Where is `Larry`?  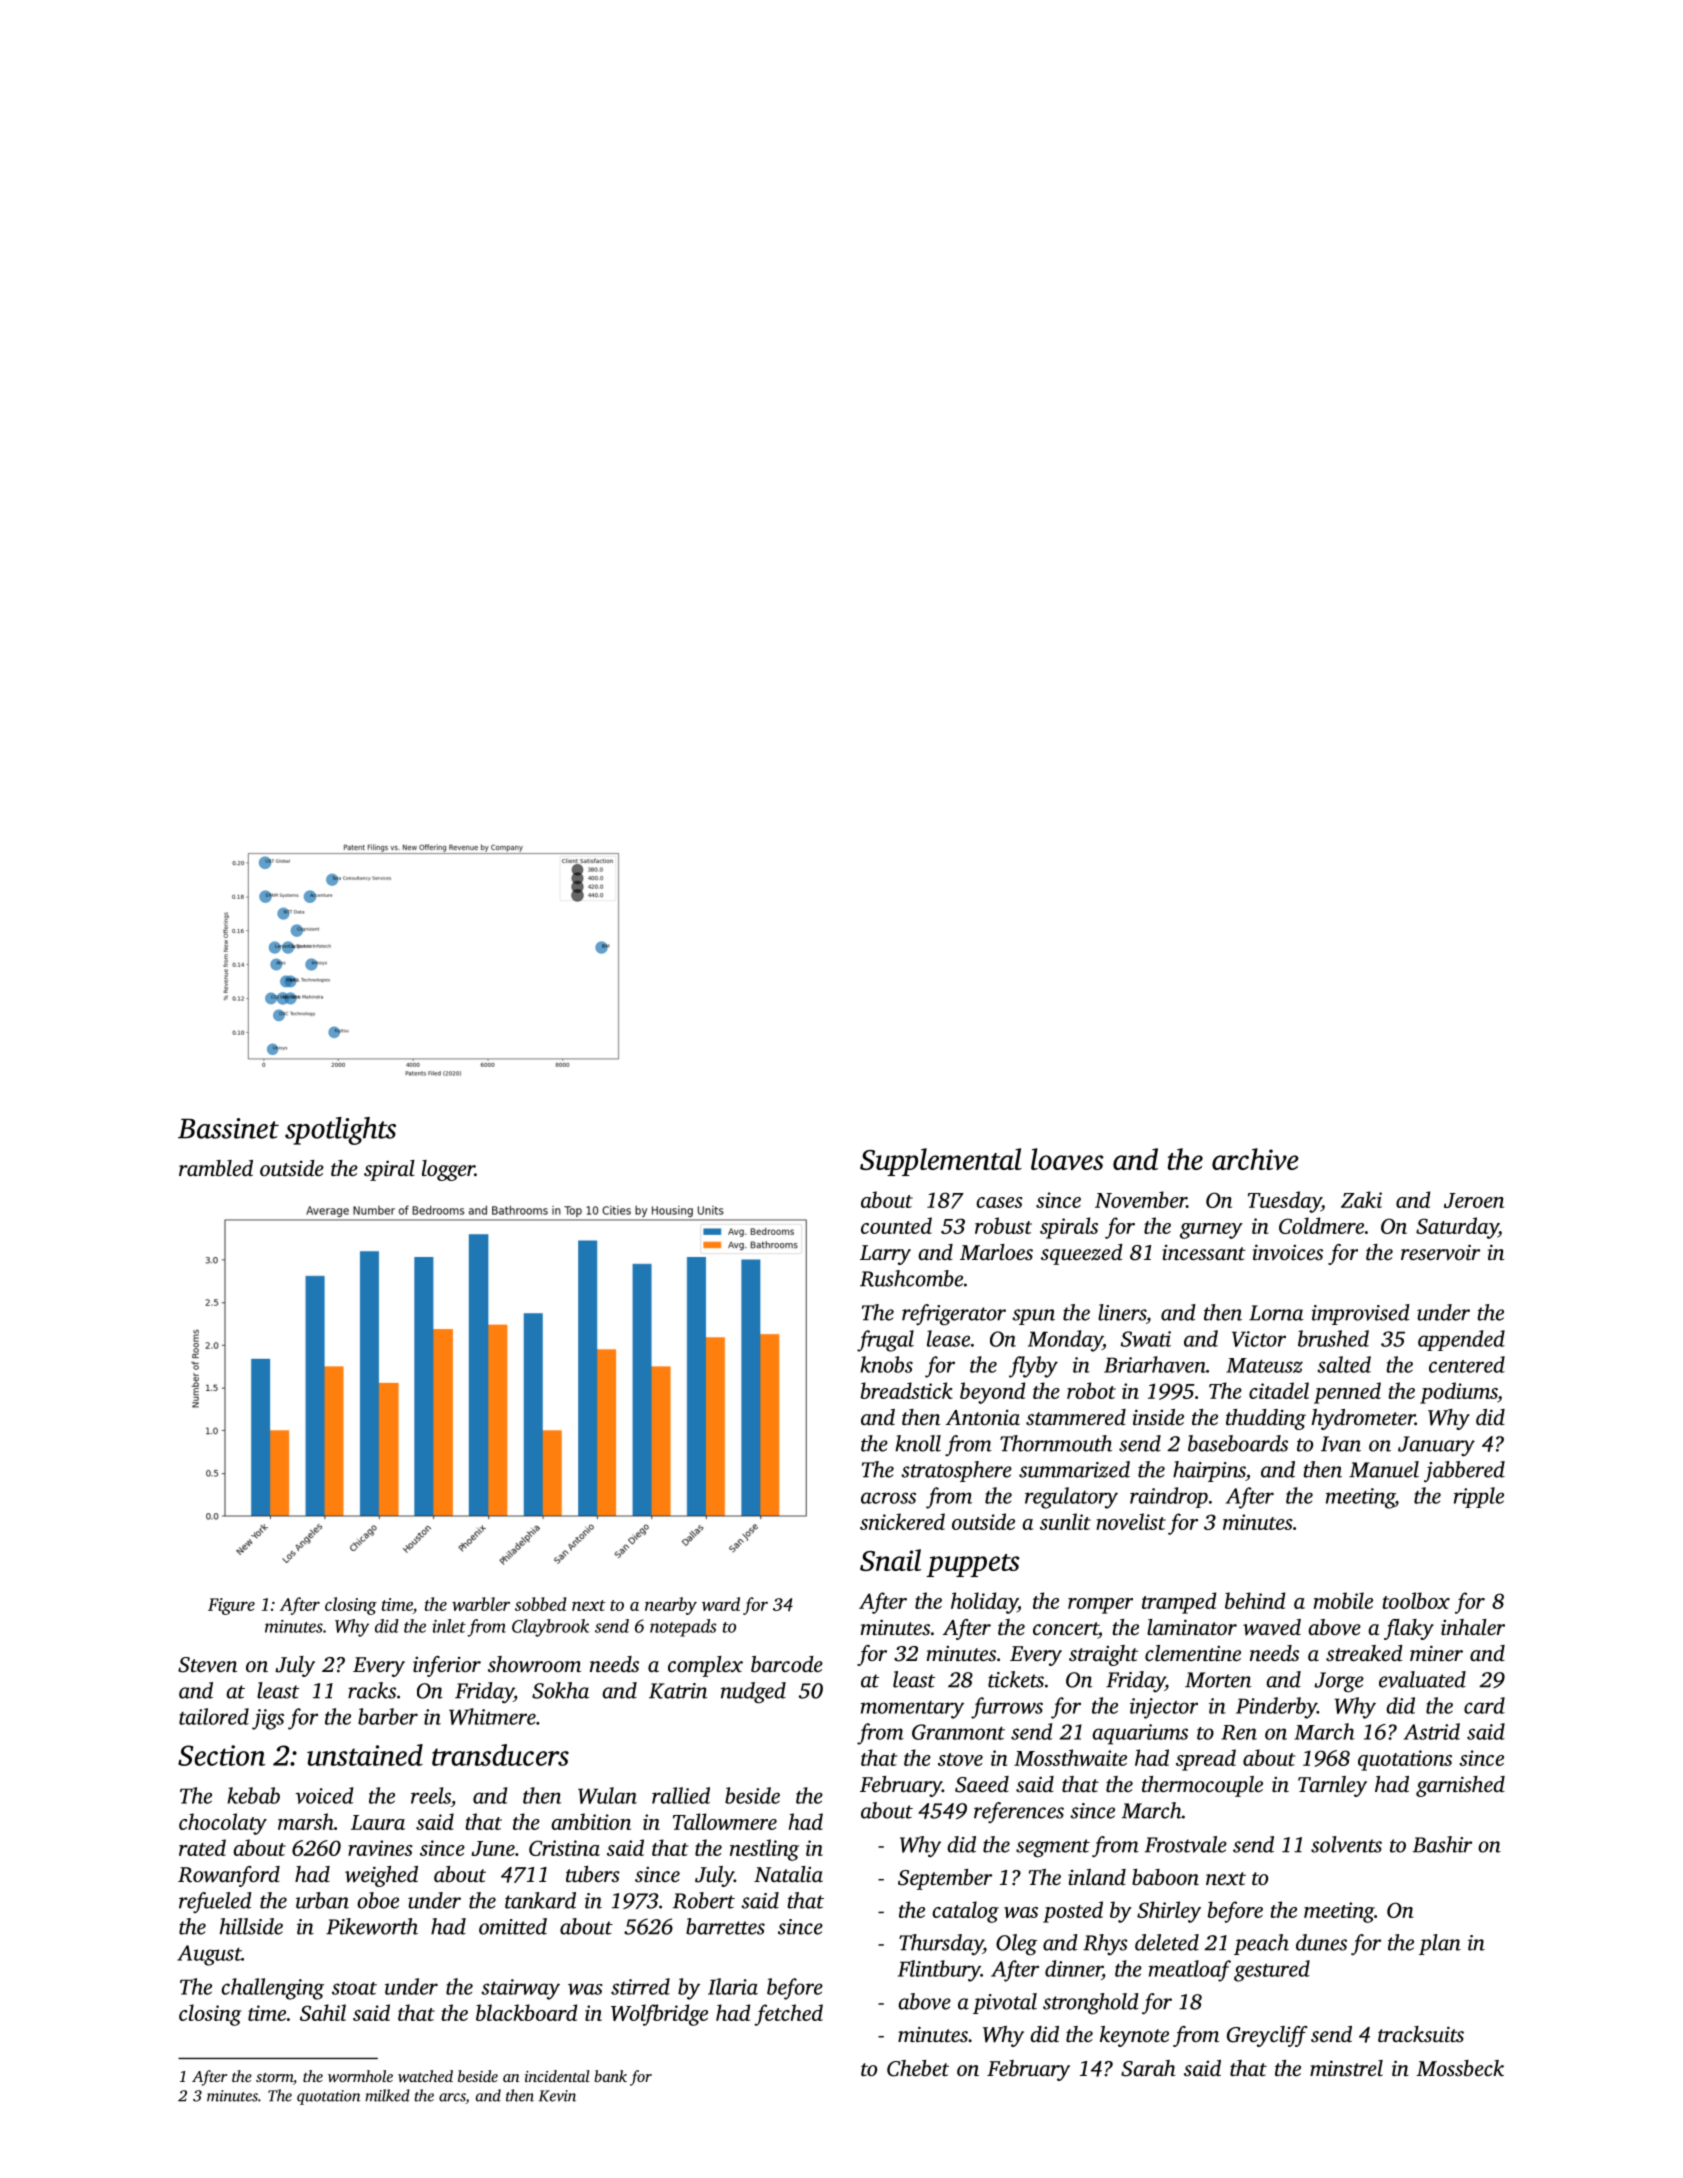 Larry is located at coordinates (885, 1255).
